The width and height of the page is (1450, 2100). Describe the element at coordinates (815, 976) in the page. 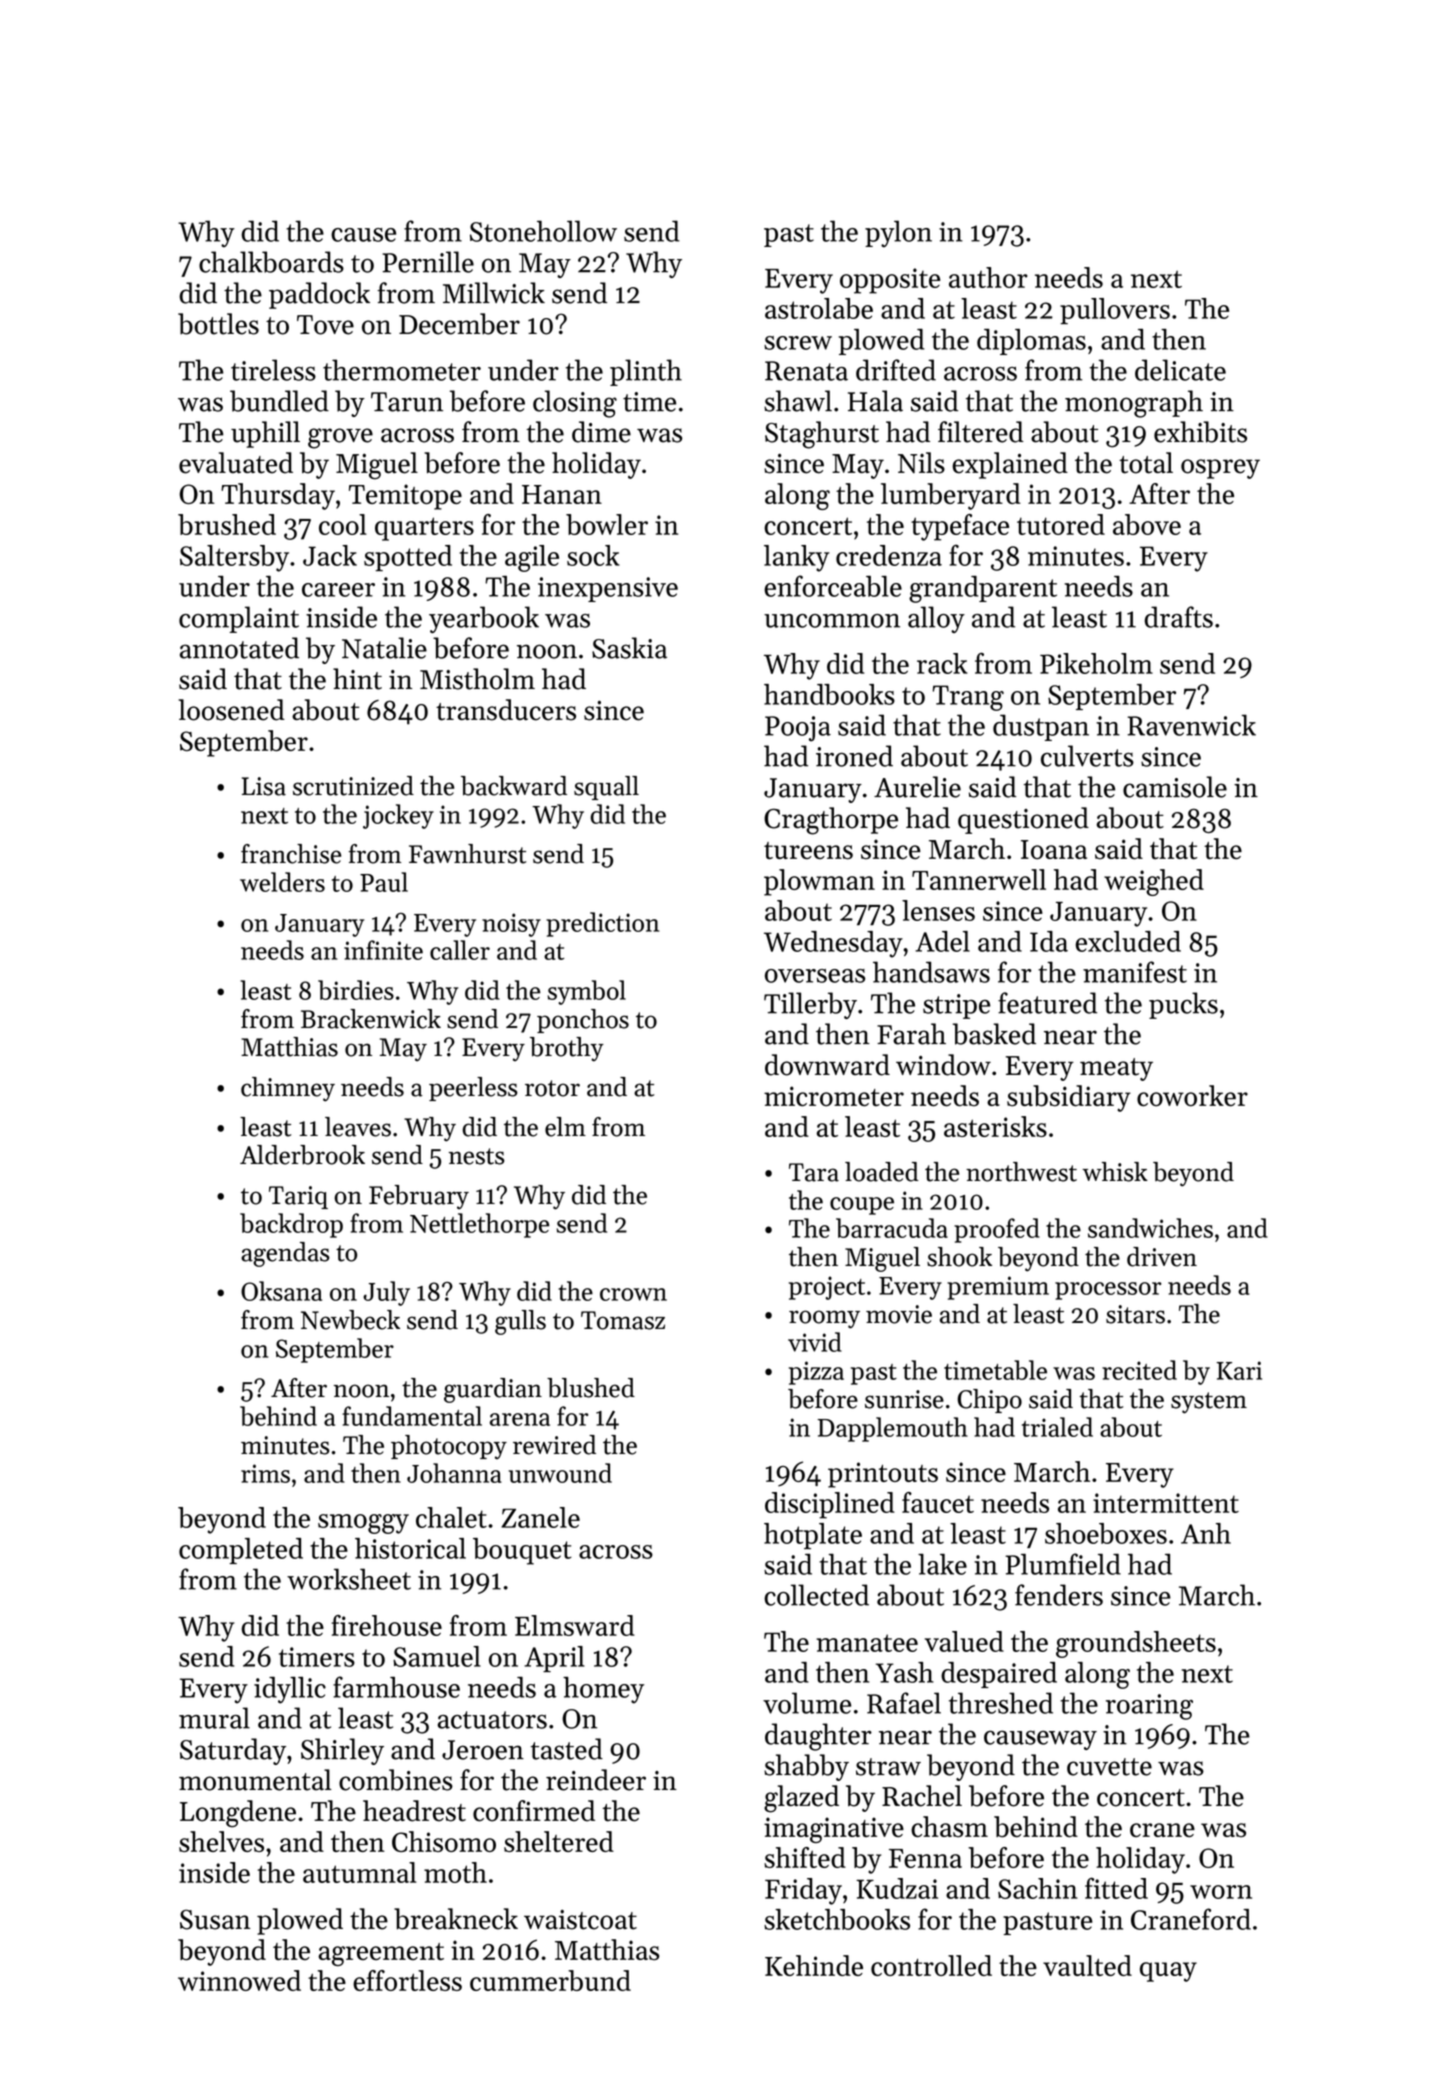

I see `overseas` at that location.
